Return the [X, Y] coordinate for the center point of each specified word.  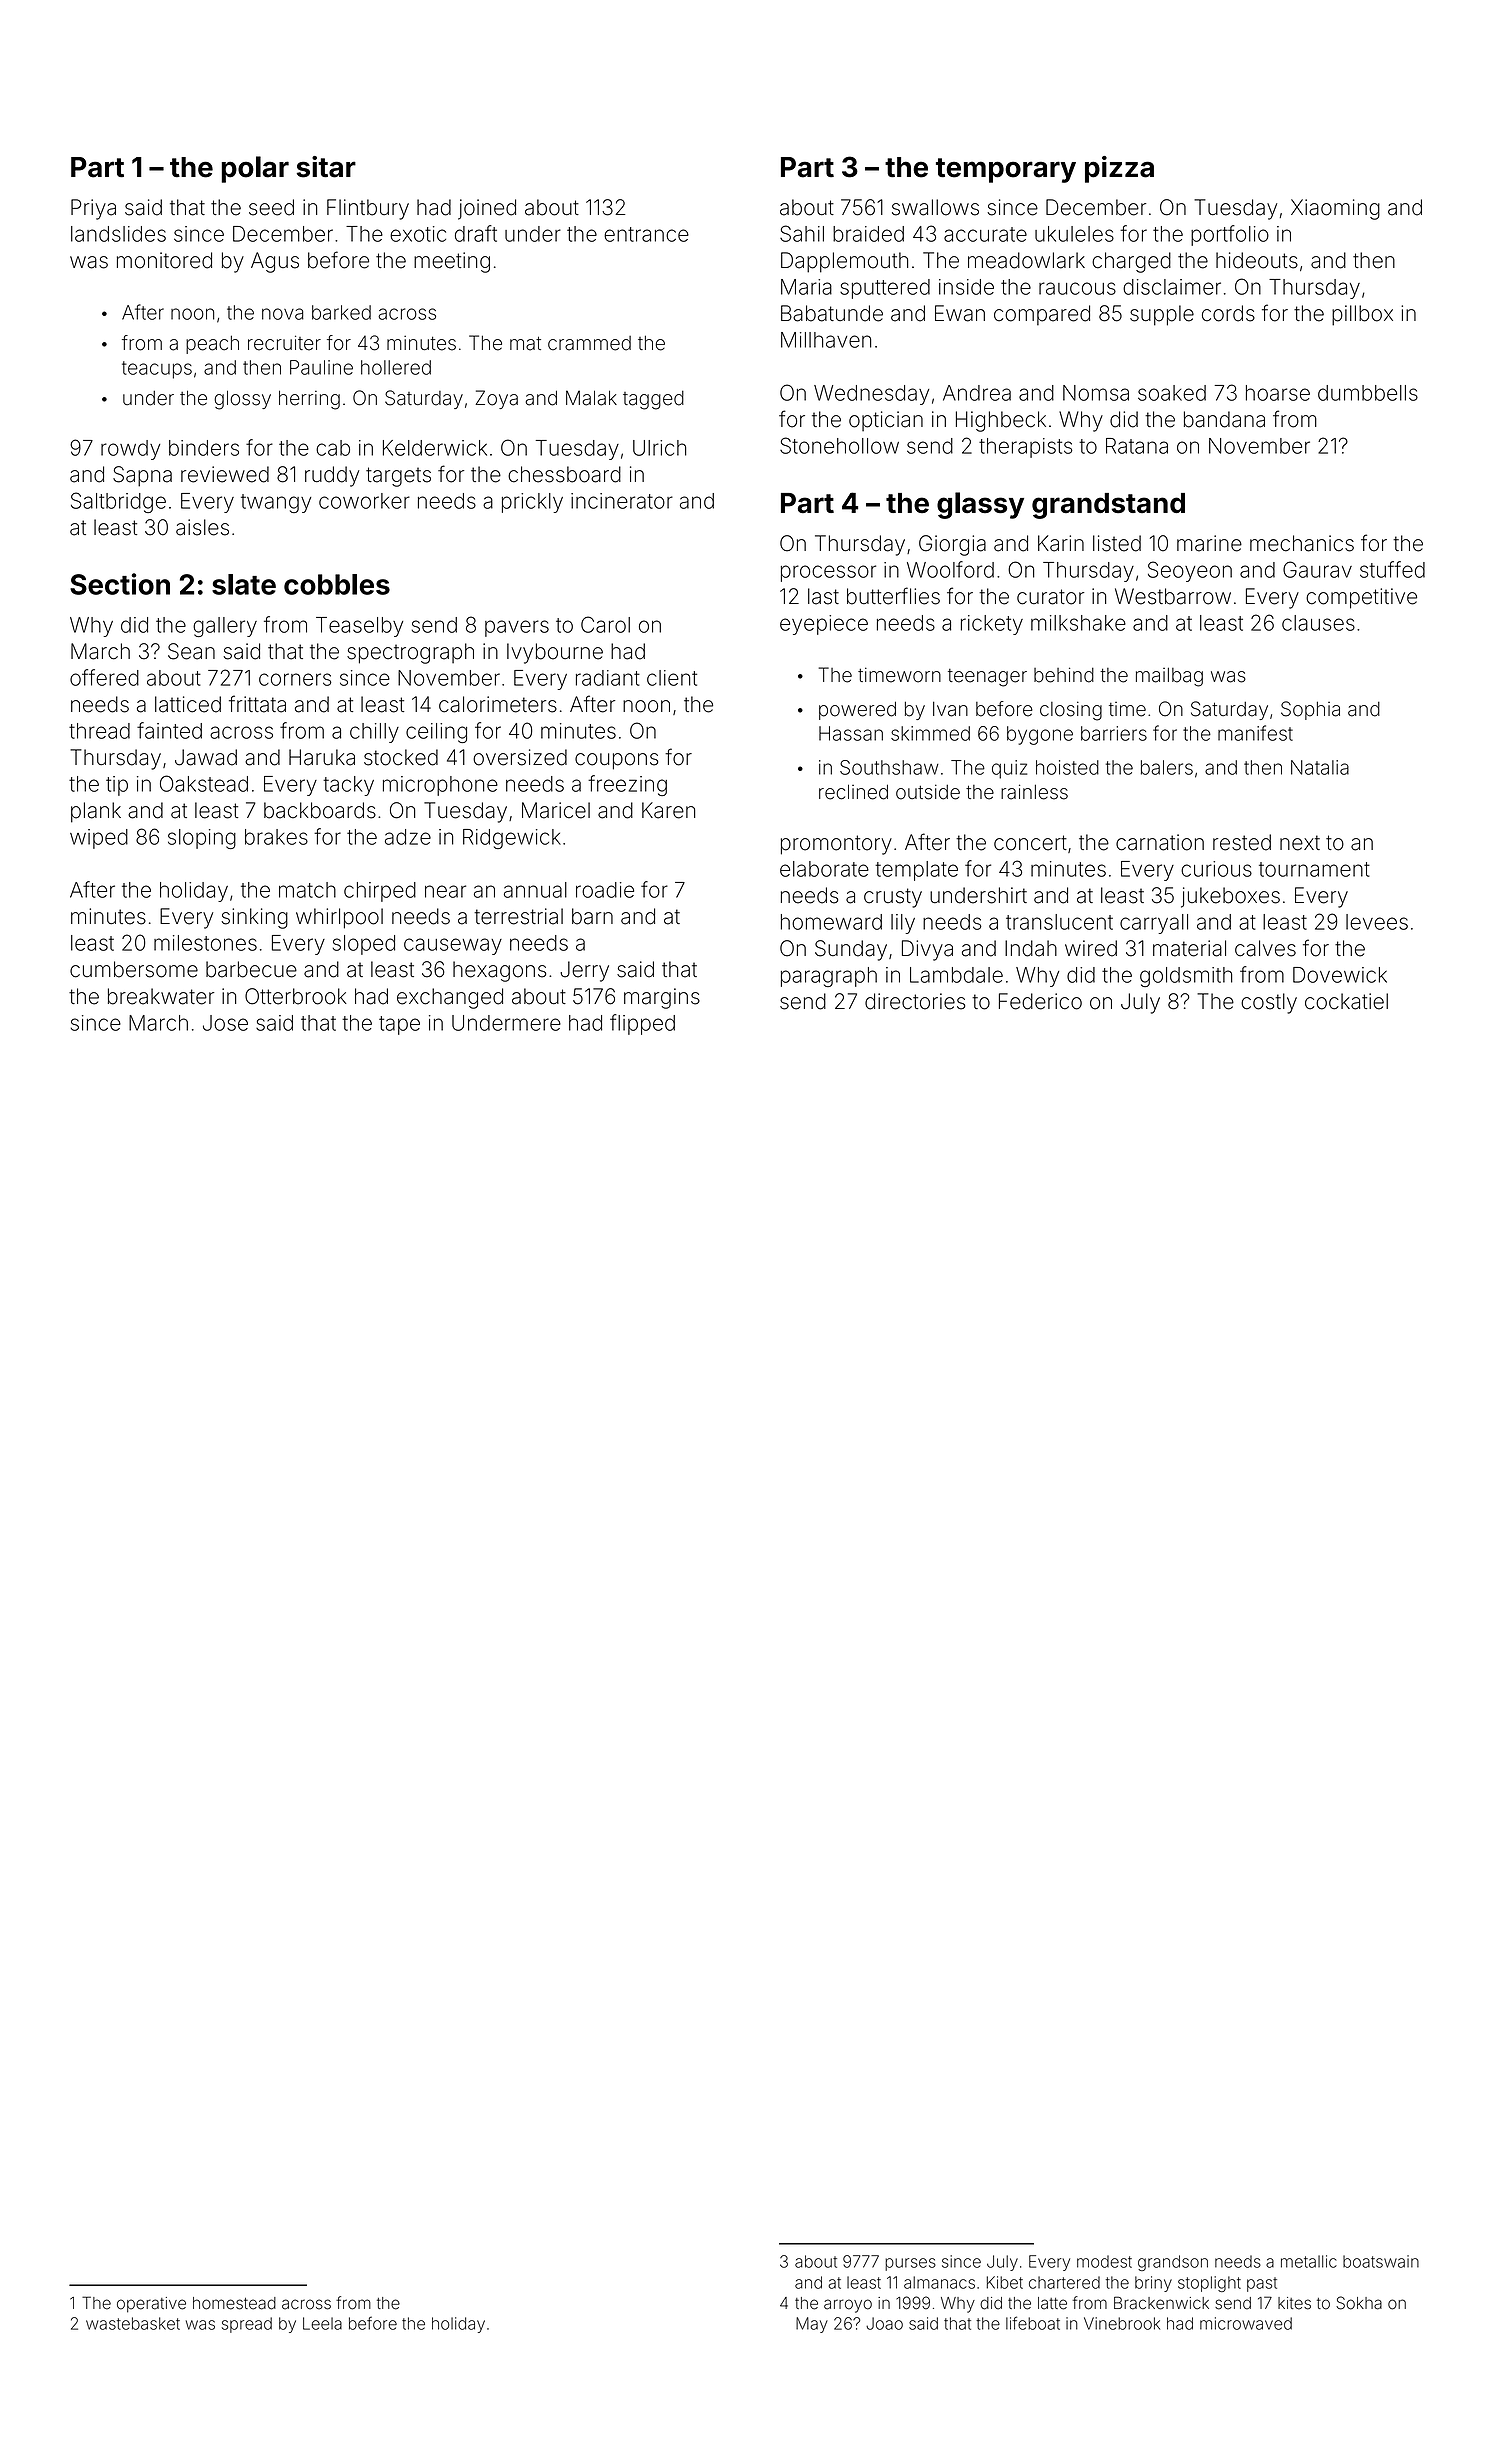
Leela [322, 2323]
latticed [188, 704]
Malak [591, 398]
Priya [93, 209]
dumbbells [1368, 393]
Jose [225, 1023]
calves [1265, 948]
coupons [616, 761]
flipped [642, 1024]
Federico [1040, 1001]
